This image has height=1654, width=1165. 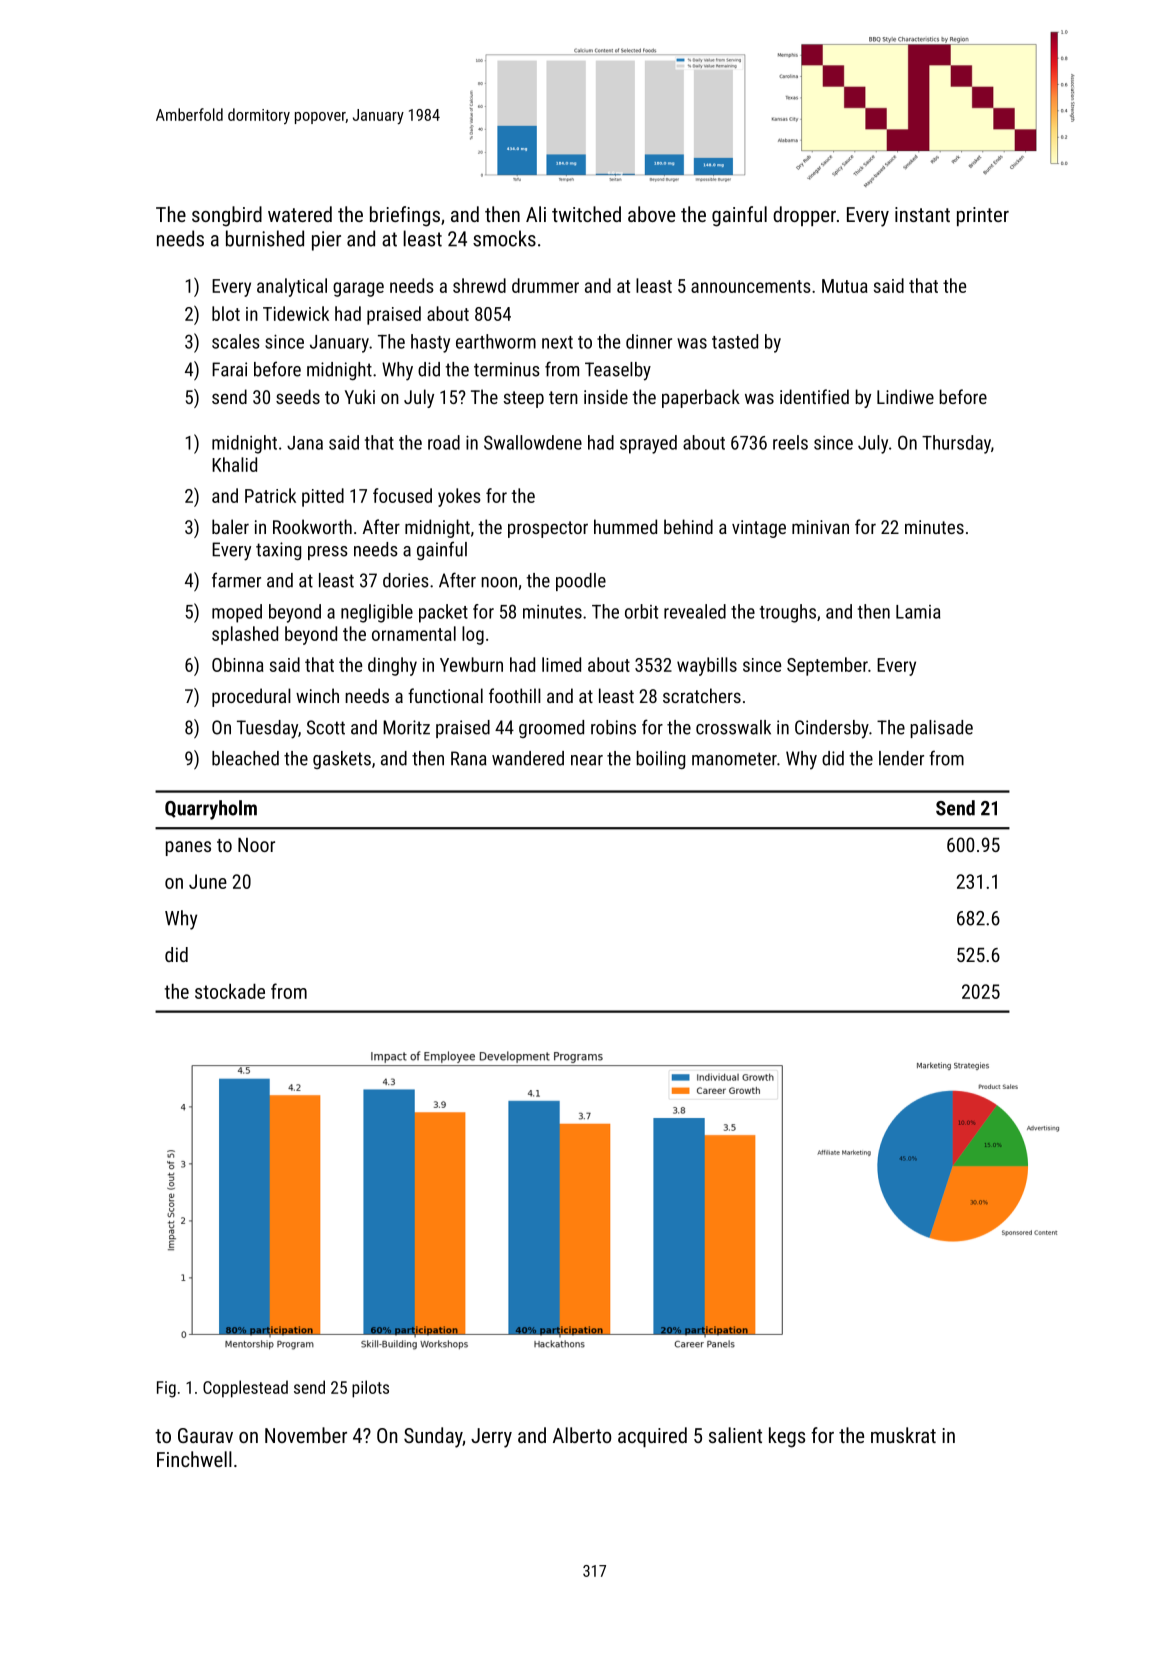 I want to click on limed, so click(x=561, y=664).
